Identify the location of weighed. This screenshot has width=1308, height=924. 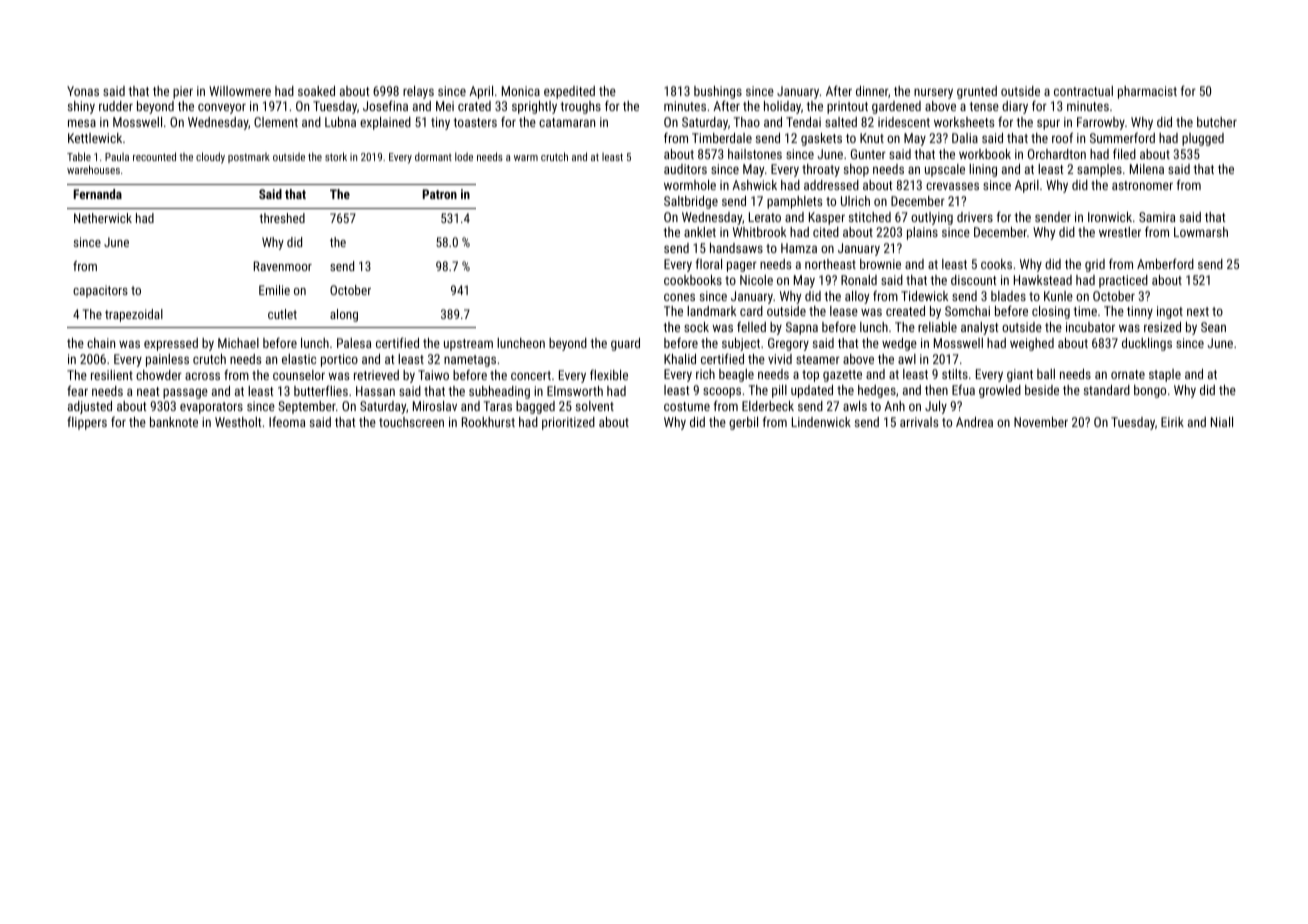
(1032, 344).
